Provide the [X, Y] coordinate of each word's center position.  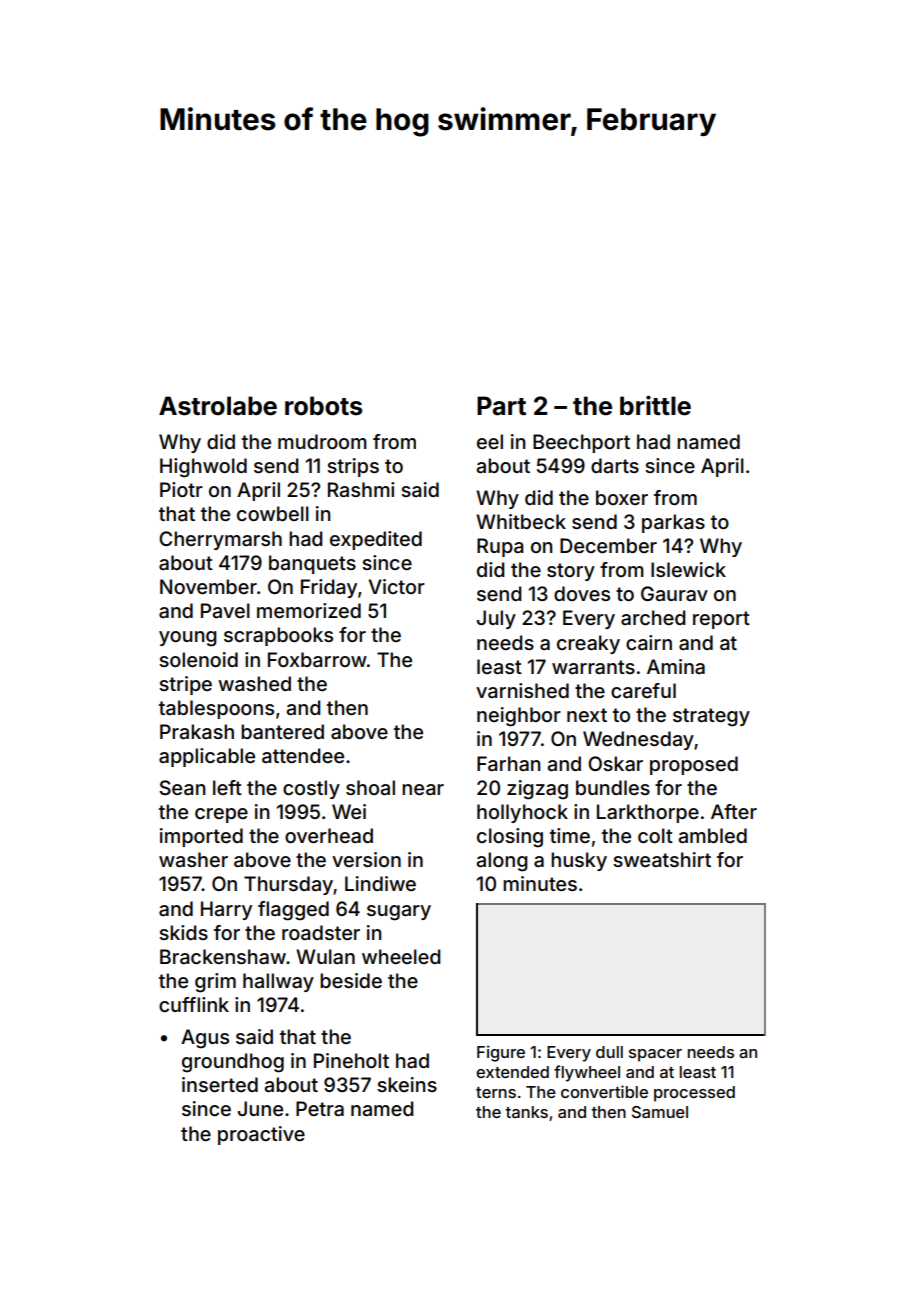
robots [323, 406]
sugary [399, 913]
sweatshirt [662, 859]
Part [501, 406]
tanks [526, 1112]
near [423, 789]
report [721, 620]
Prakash [197, 731]
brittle [655, 405]
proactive [261, 1135]
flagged [293, 911]
